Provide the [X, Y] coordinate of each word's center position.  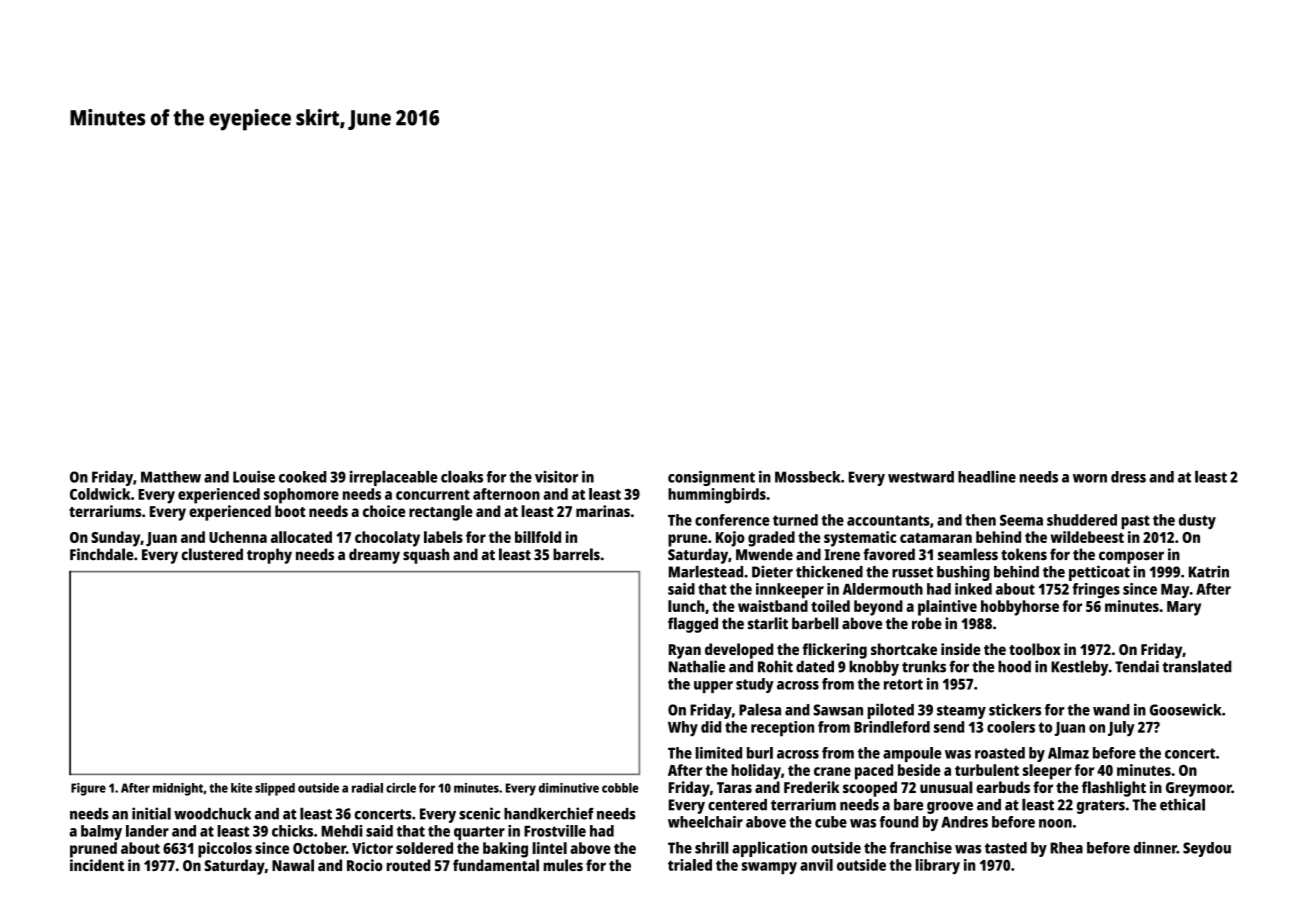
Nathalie [697, 666]
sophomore [301, 496]
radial [367, 788]
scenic [479, 813]
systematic [860, 539]
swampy [769, 868]
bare [908, 805]
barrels [576, 554]
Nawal [293, 865]
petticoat [1099, 573]
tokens [1024, 554]
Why [683, 729]
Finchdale [101, 554]
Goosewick [1185, 709]
